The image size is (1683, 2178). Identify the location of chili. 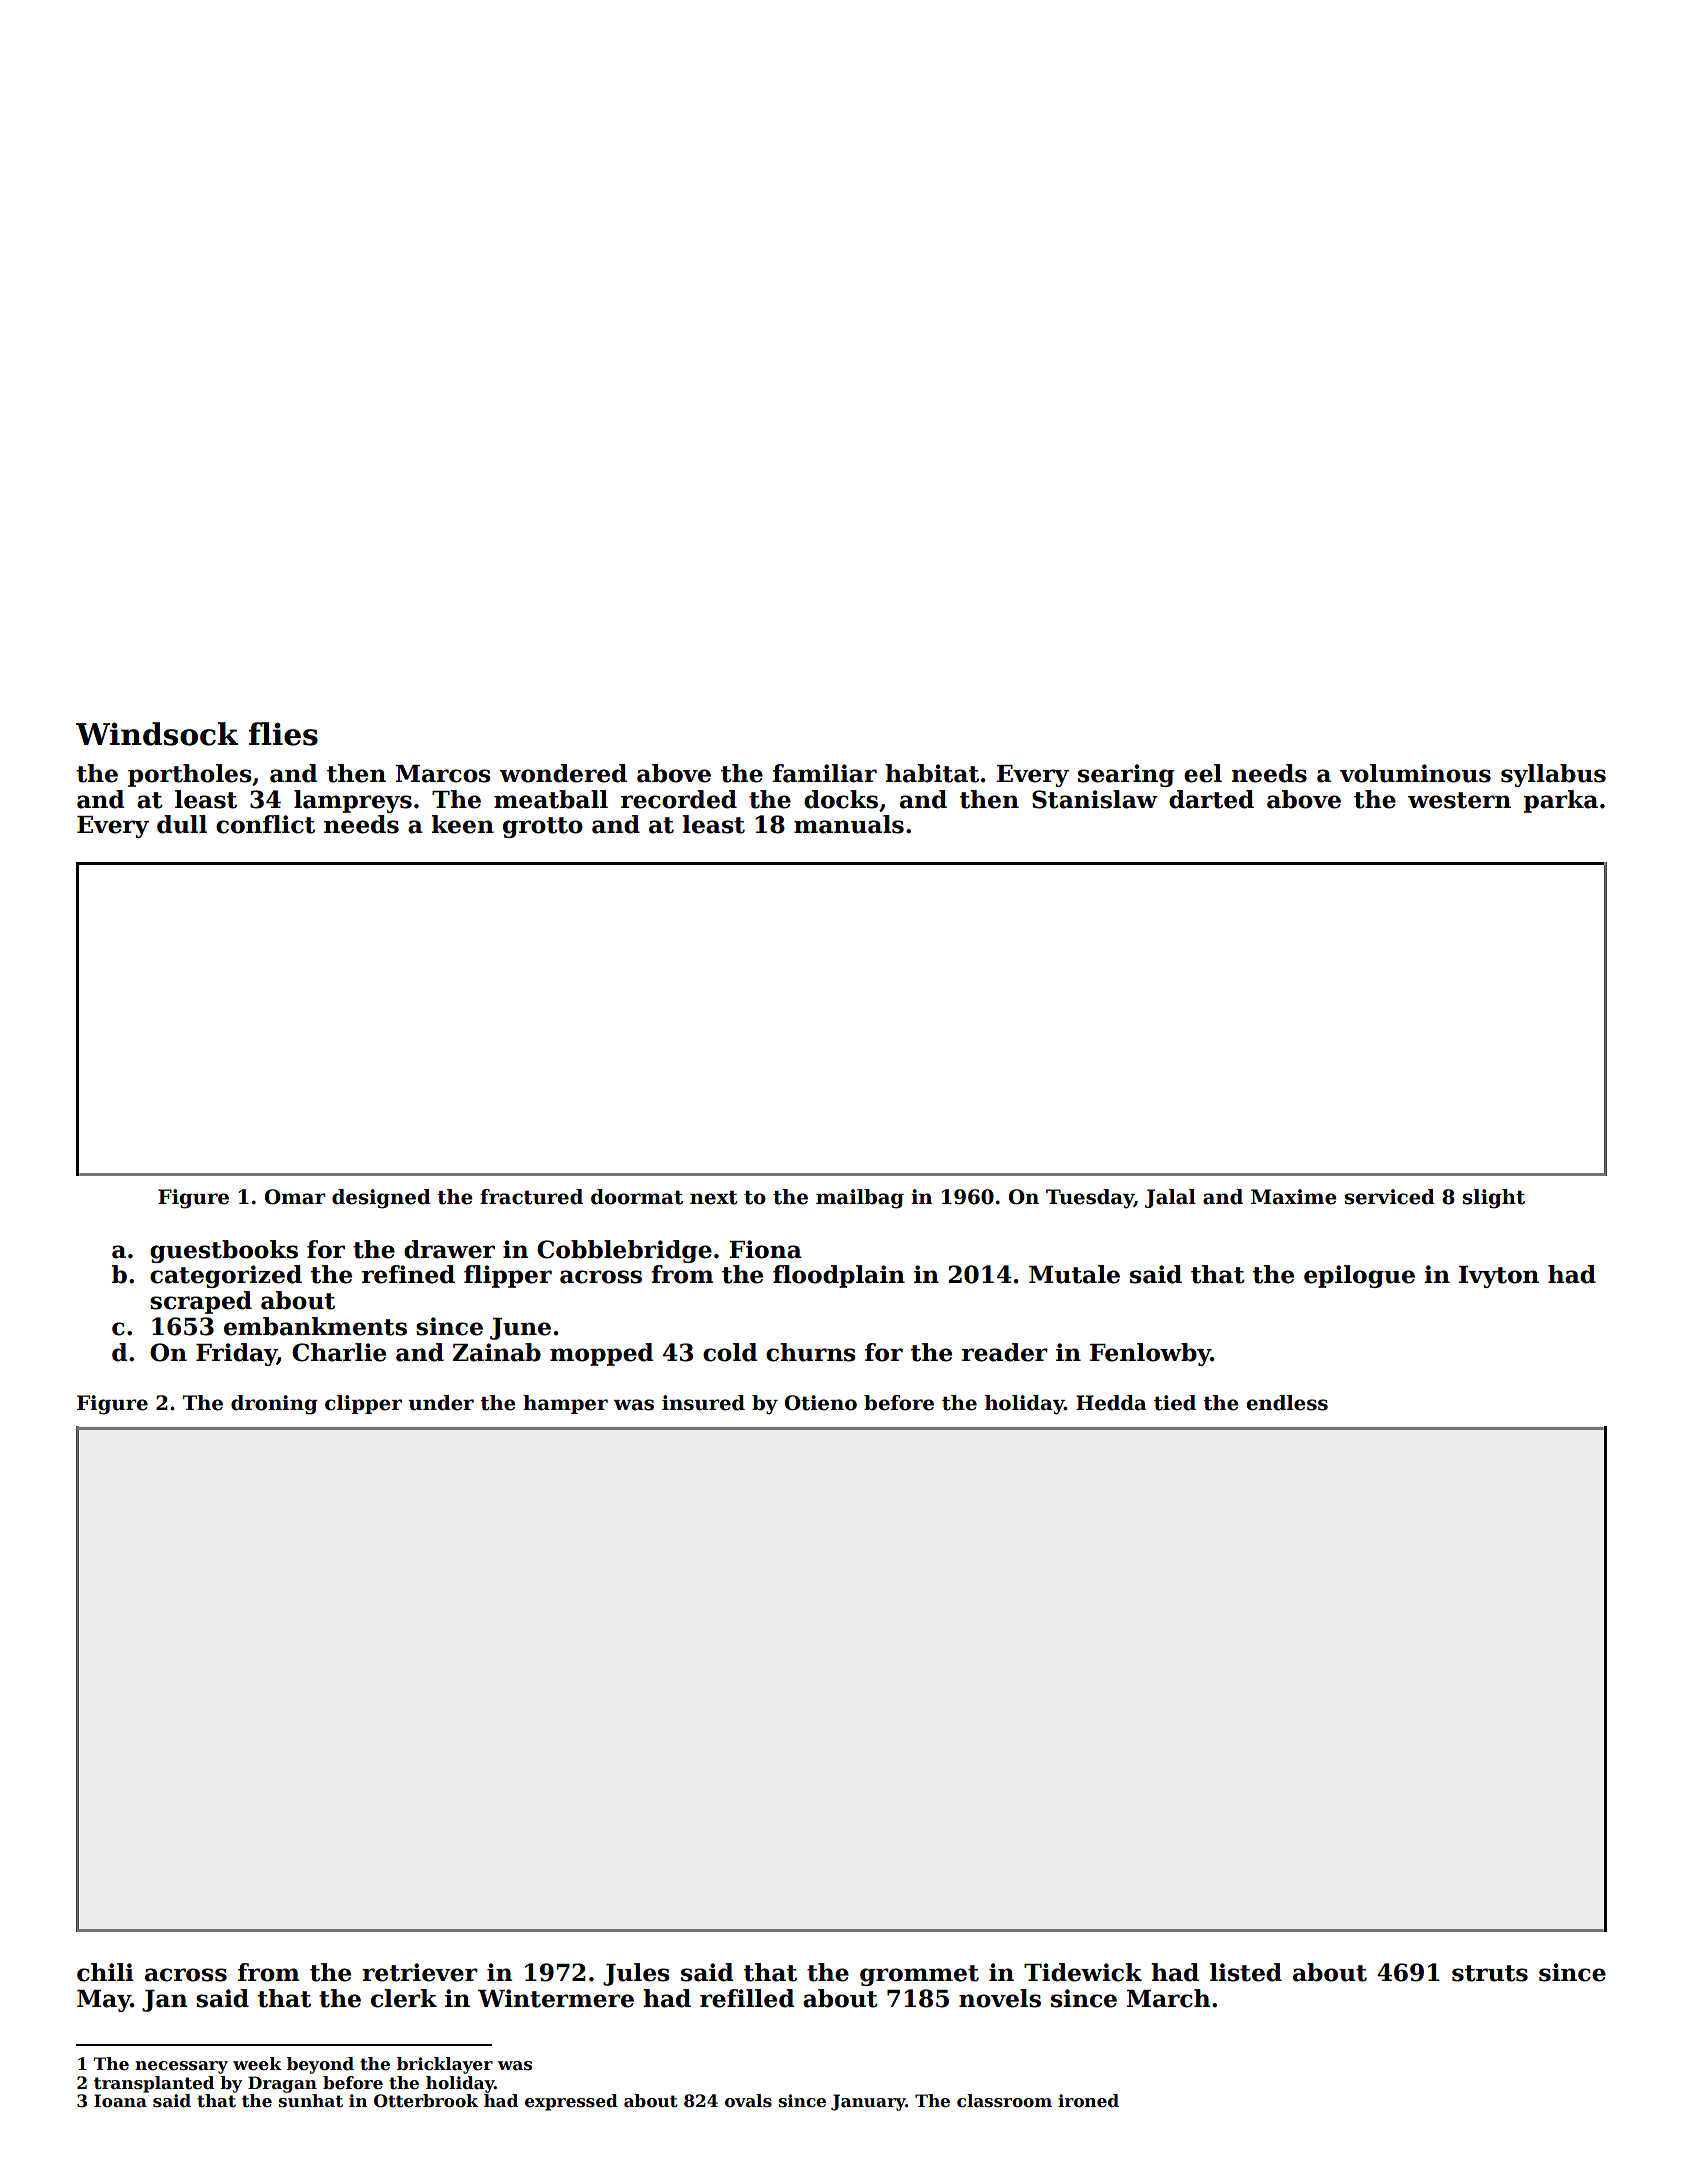
(105, 1972).
